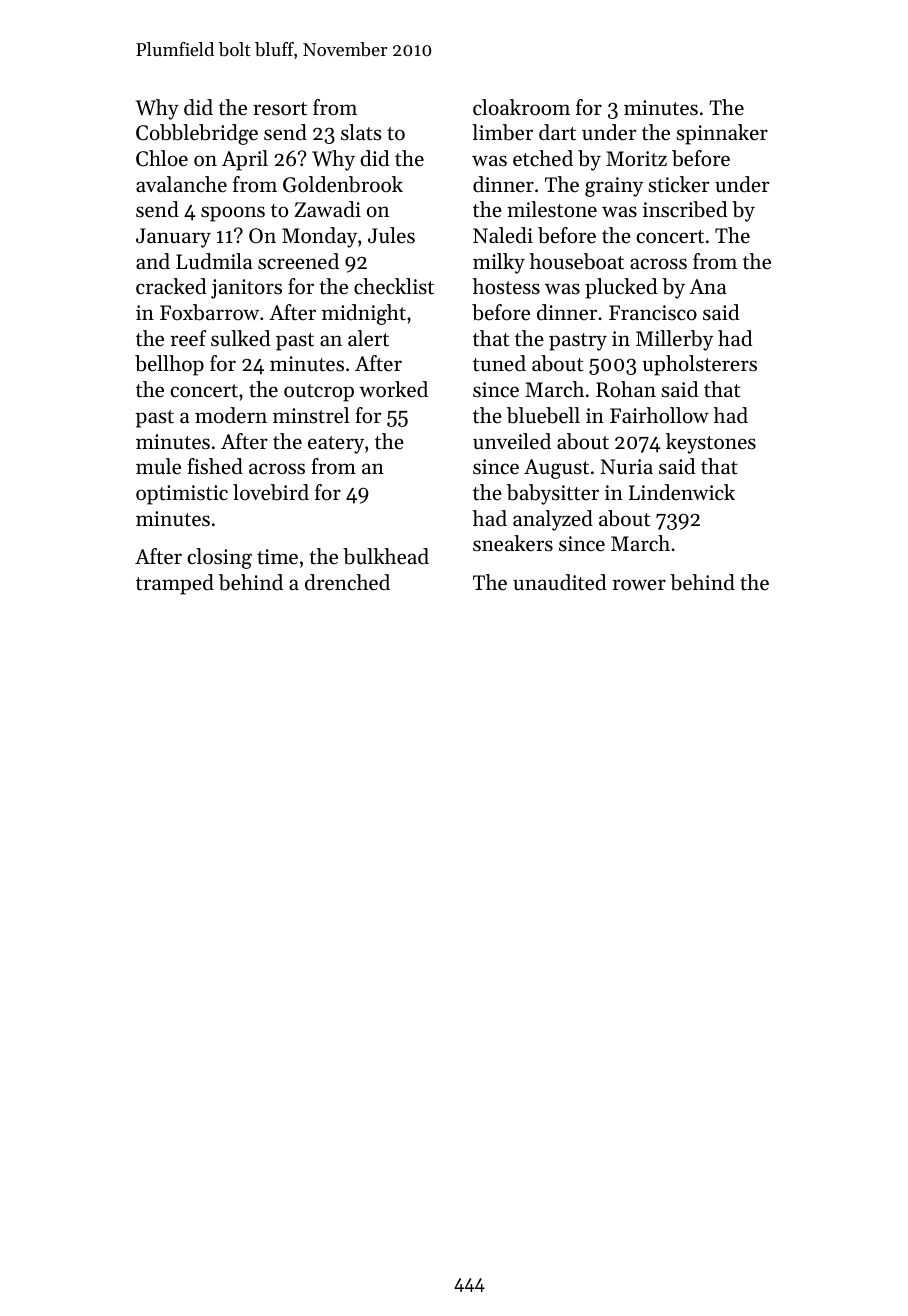 The image size is (908, 1316). I want to click on tramped, so click(175, 584).
